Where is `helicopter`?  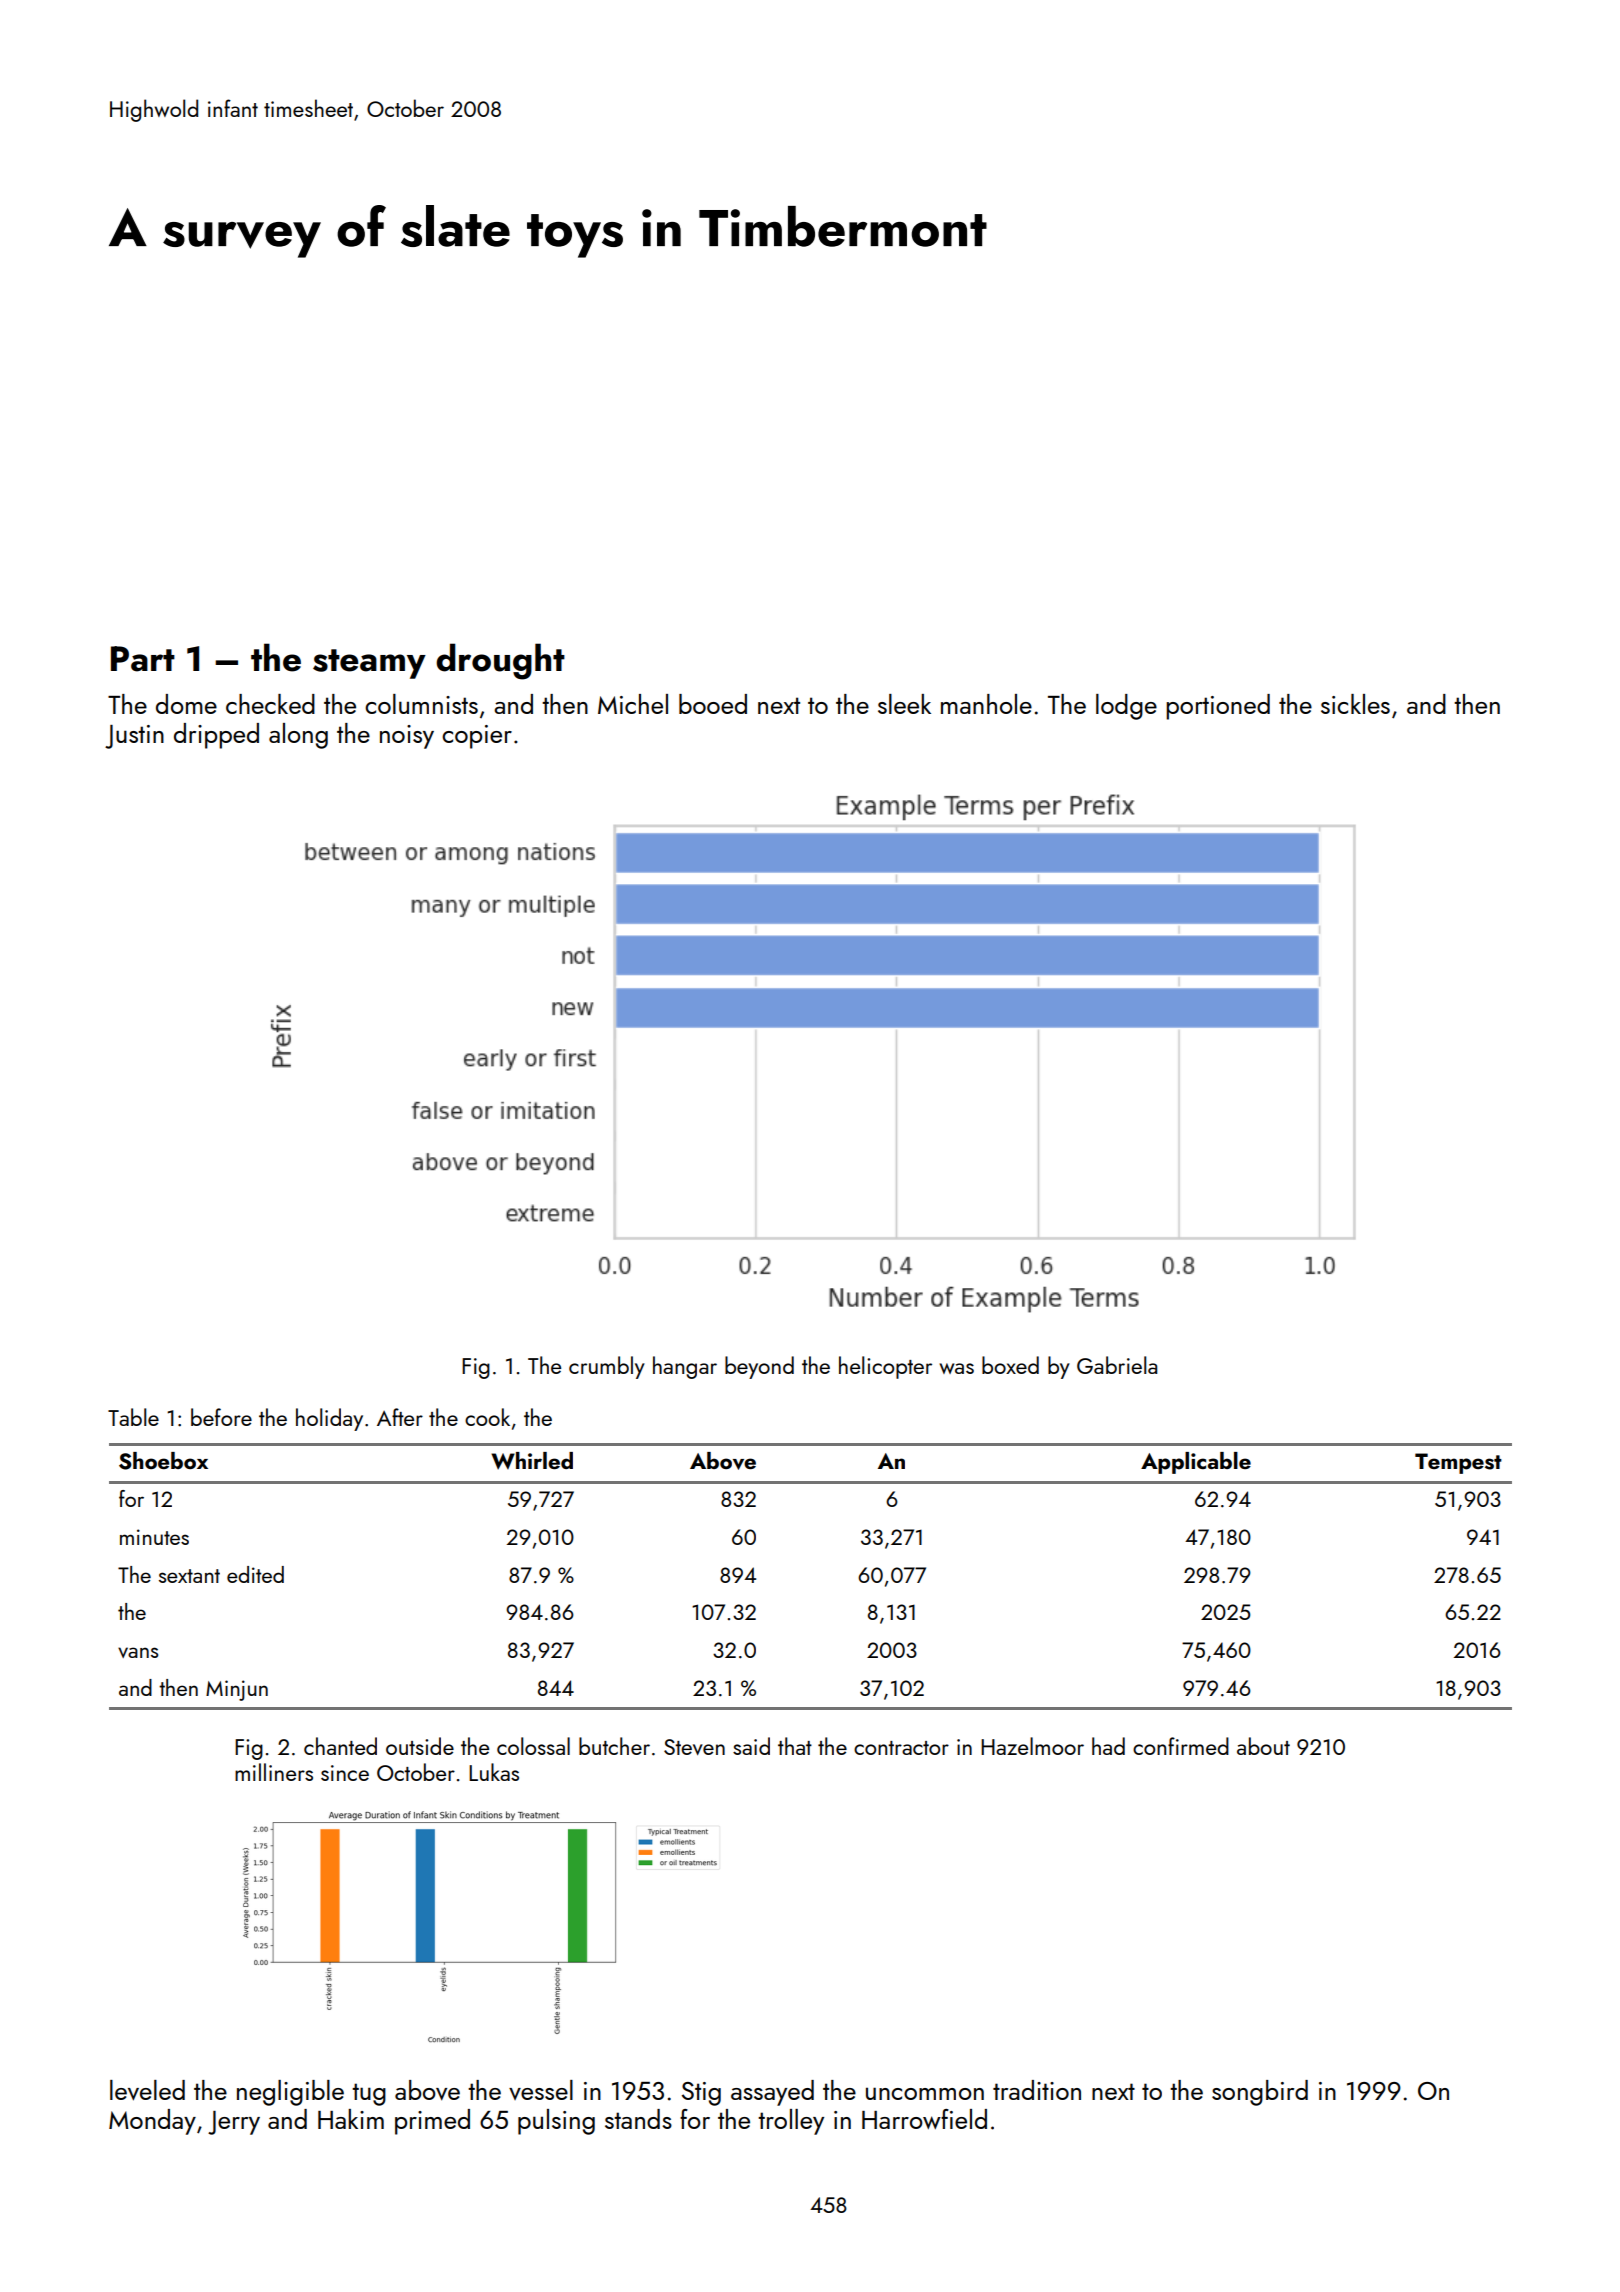
helicopter is located at coordinates (885, 1367).
